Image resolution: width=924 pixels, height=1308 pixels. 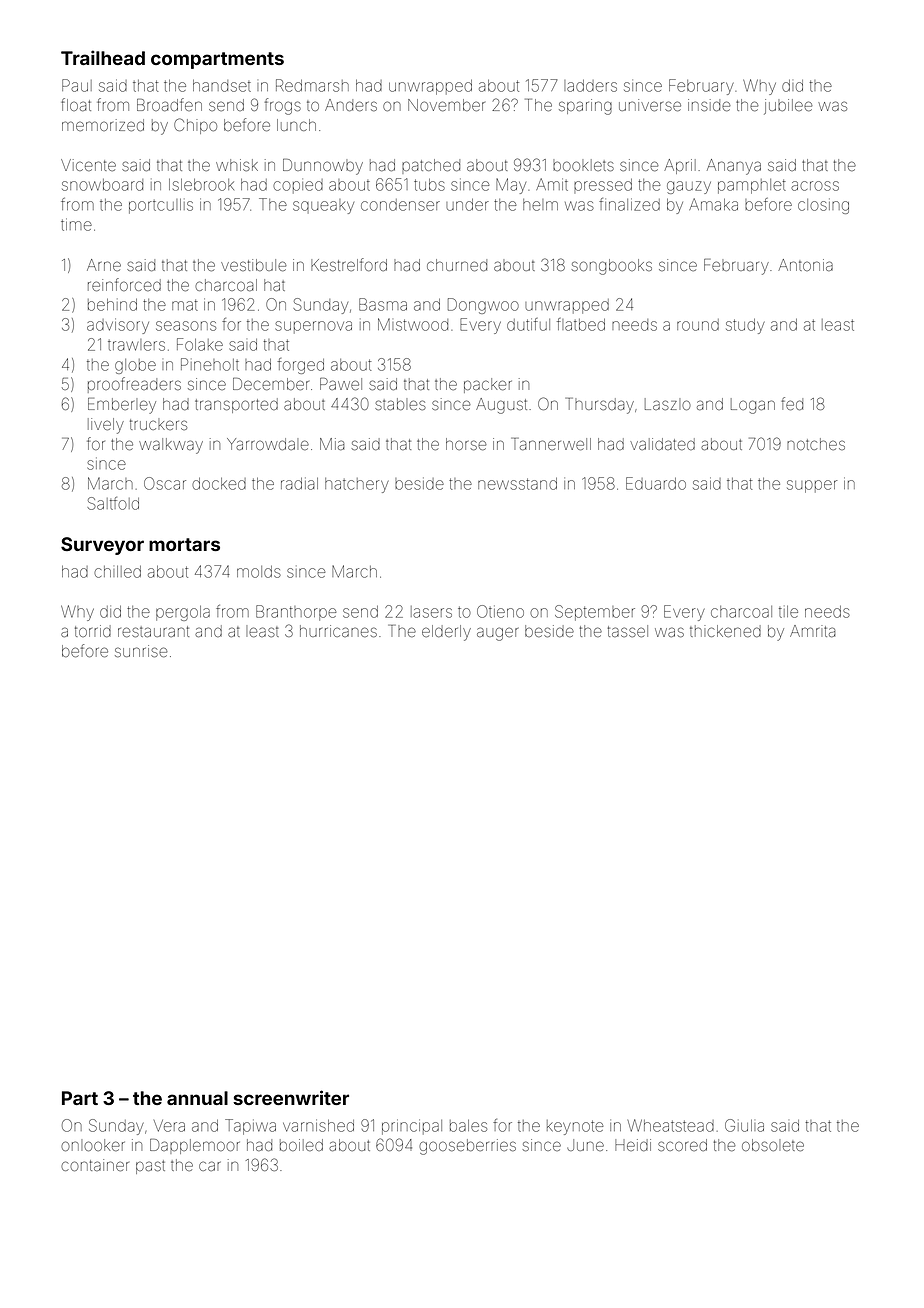 I want to click on tile, so click(x=788, y=612).
